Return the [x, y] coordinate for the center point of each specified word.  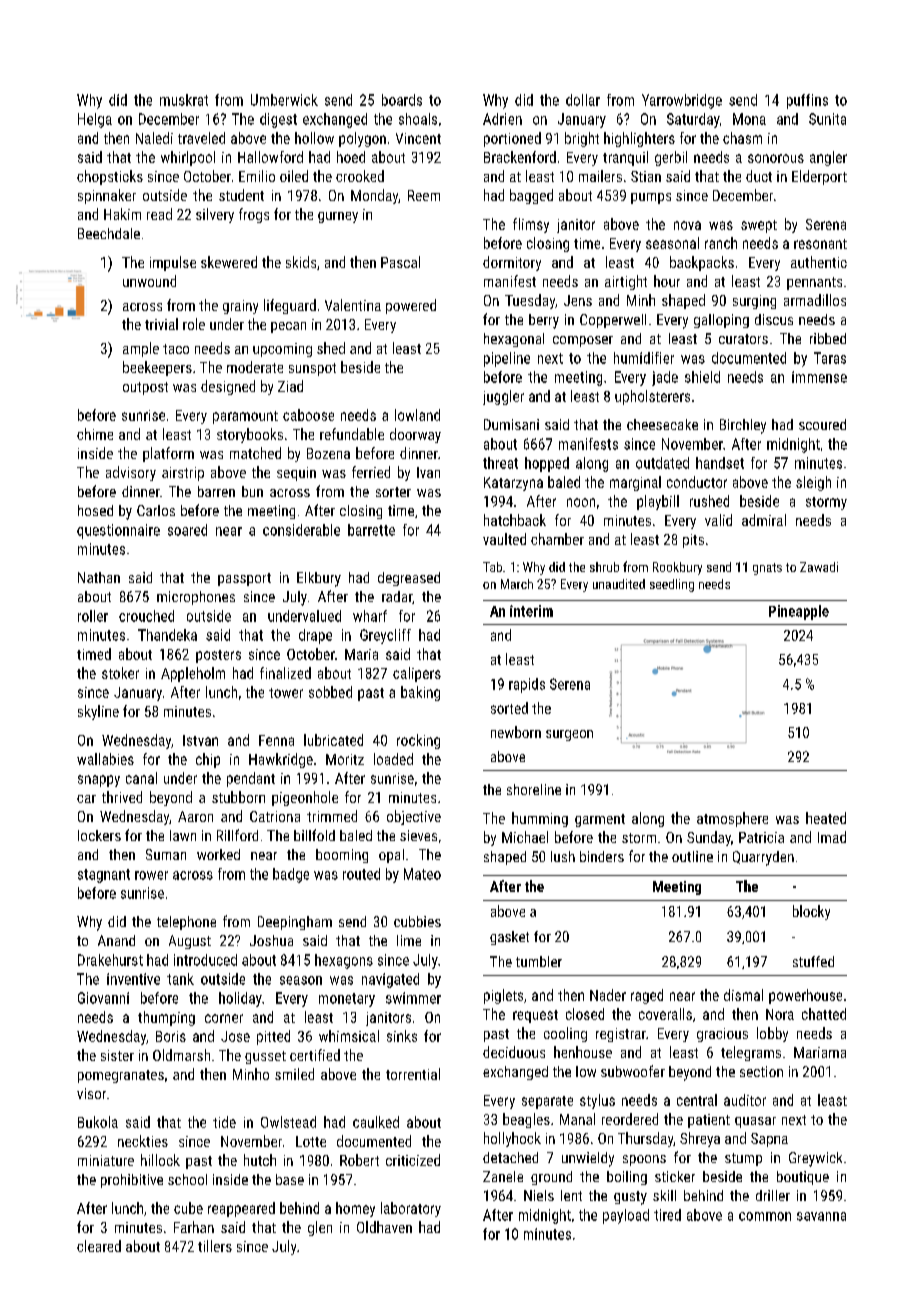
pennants [814, 283]
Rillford [237, 835]
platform [168, 454]
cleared [99, 1246]
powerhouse [805, 996]
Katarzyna [513, 484]
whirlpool [188, 158]
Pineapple [799, 612]
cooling [565, 1034]
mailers [600, 176]
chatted [824, 1014]
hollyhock [512, 1139]
